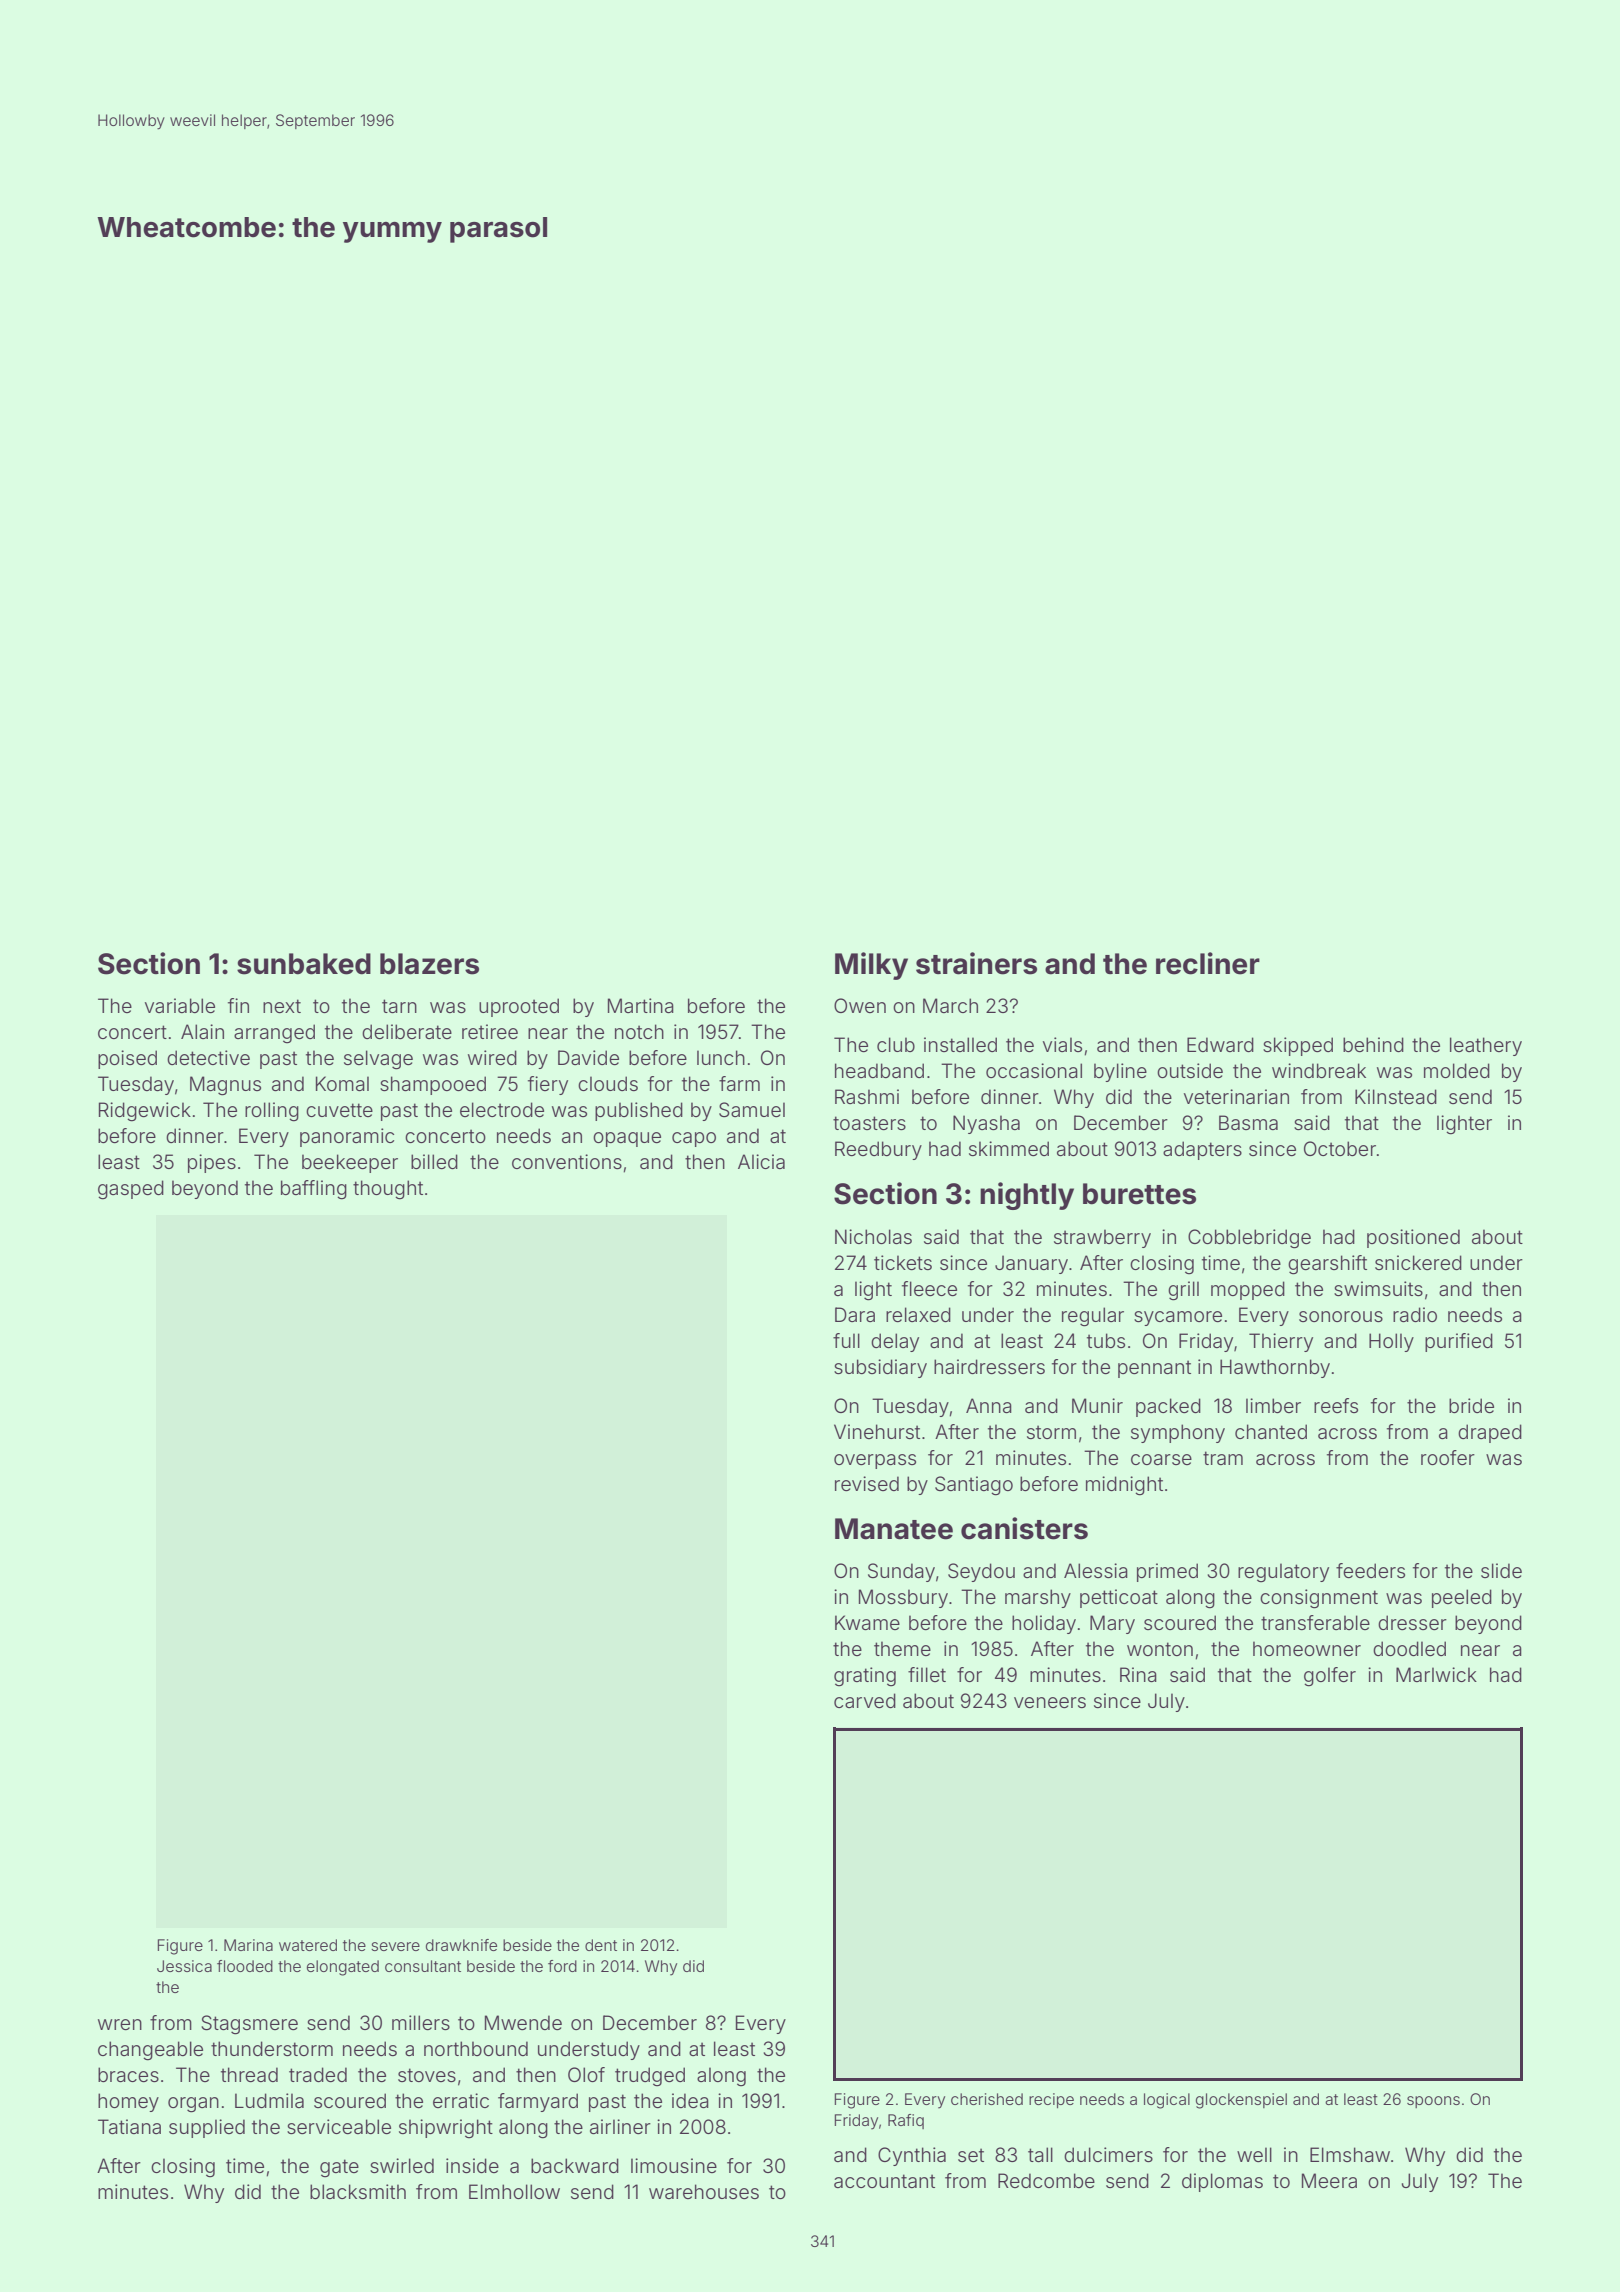 Image resolution: width=1620 pixels, height=2292 pixels. What do you see at coordinates (245, 1966) in the screenshot?
I see `flooded` at bounding box center [245, 1966].
